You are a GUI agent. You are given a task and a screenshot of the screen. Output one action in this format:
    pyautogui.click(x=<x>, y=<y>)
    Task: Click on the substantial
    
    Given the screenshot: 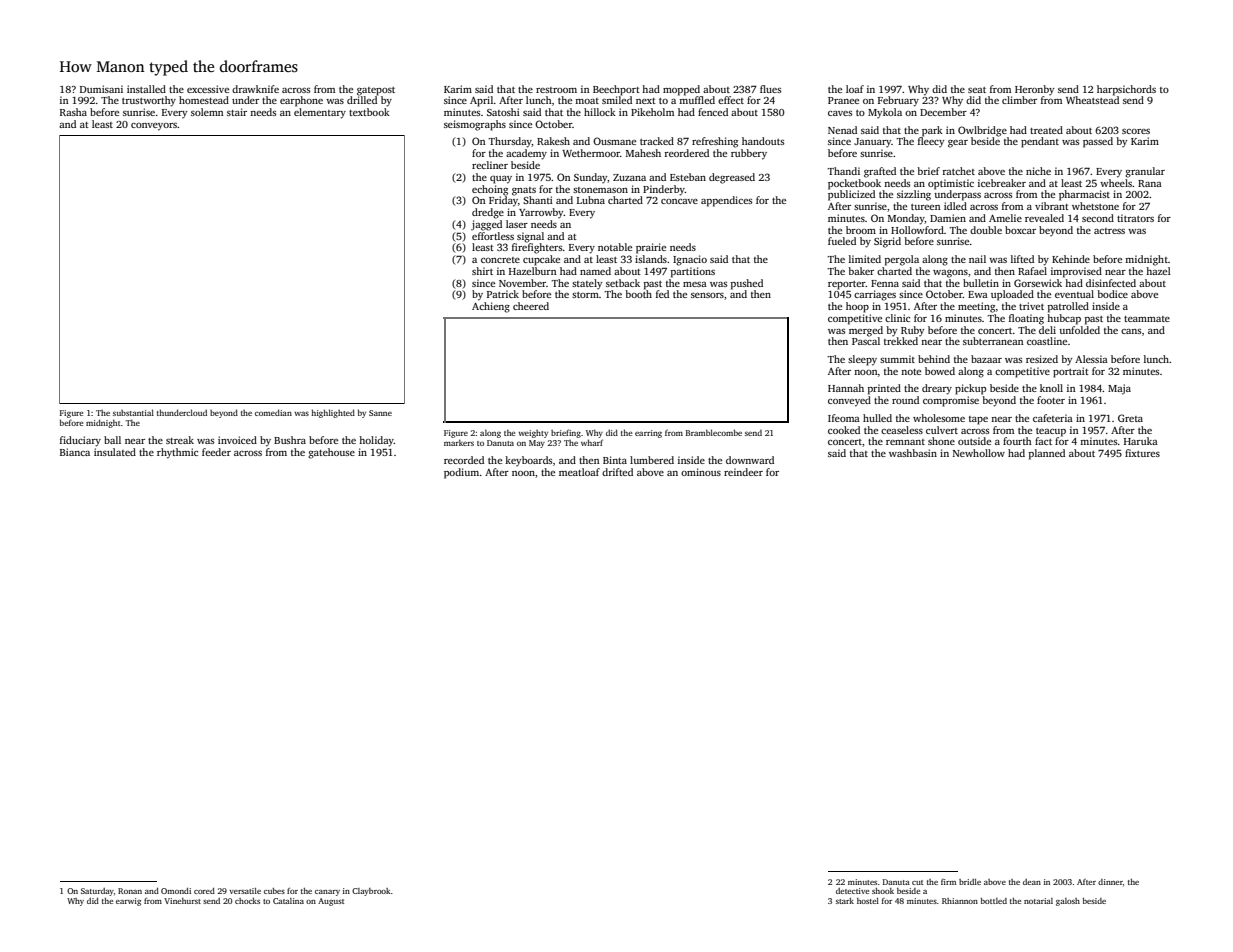 What is the action you would take?
    pyautogui.click(x=133, y=412)
